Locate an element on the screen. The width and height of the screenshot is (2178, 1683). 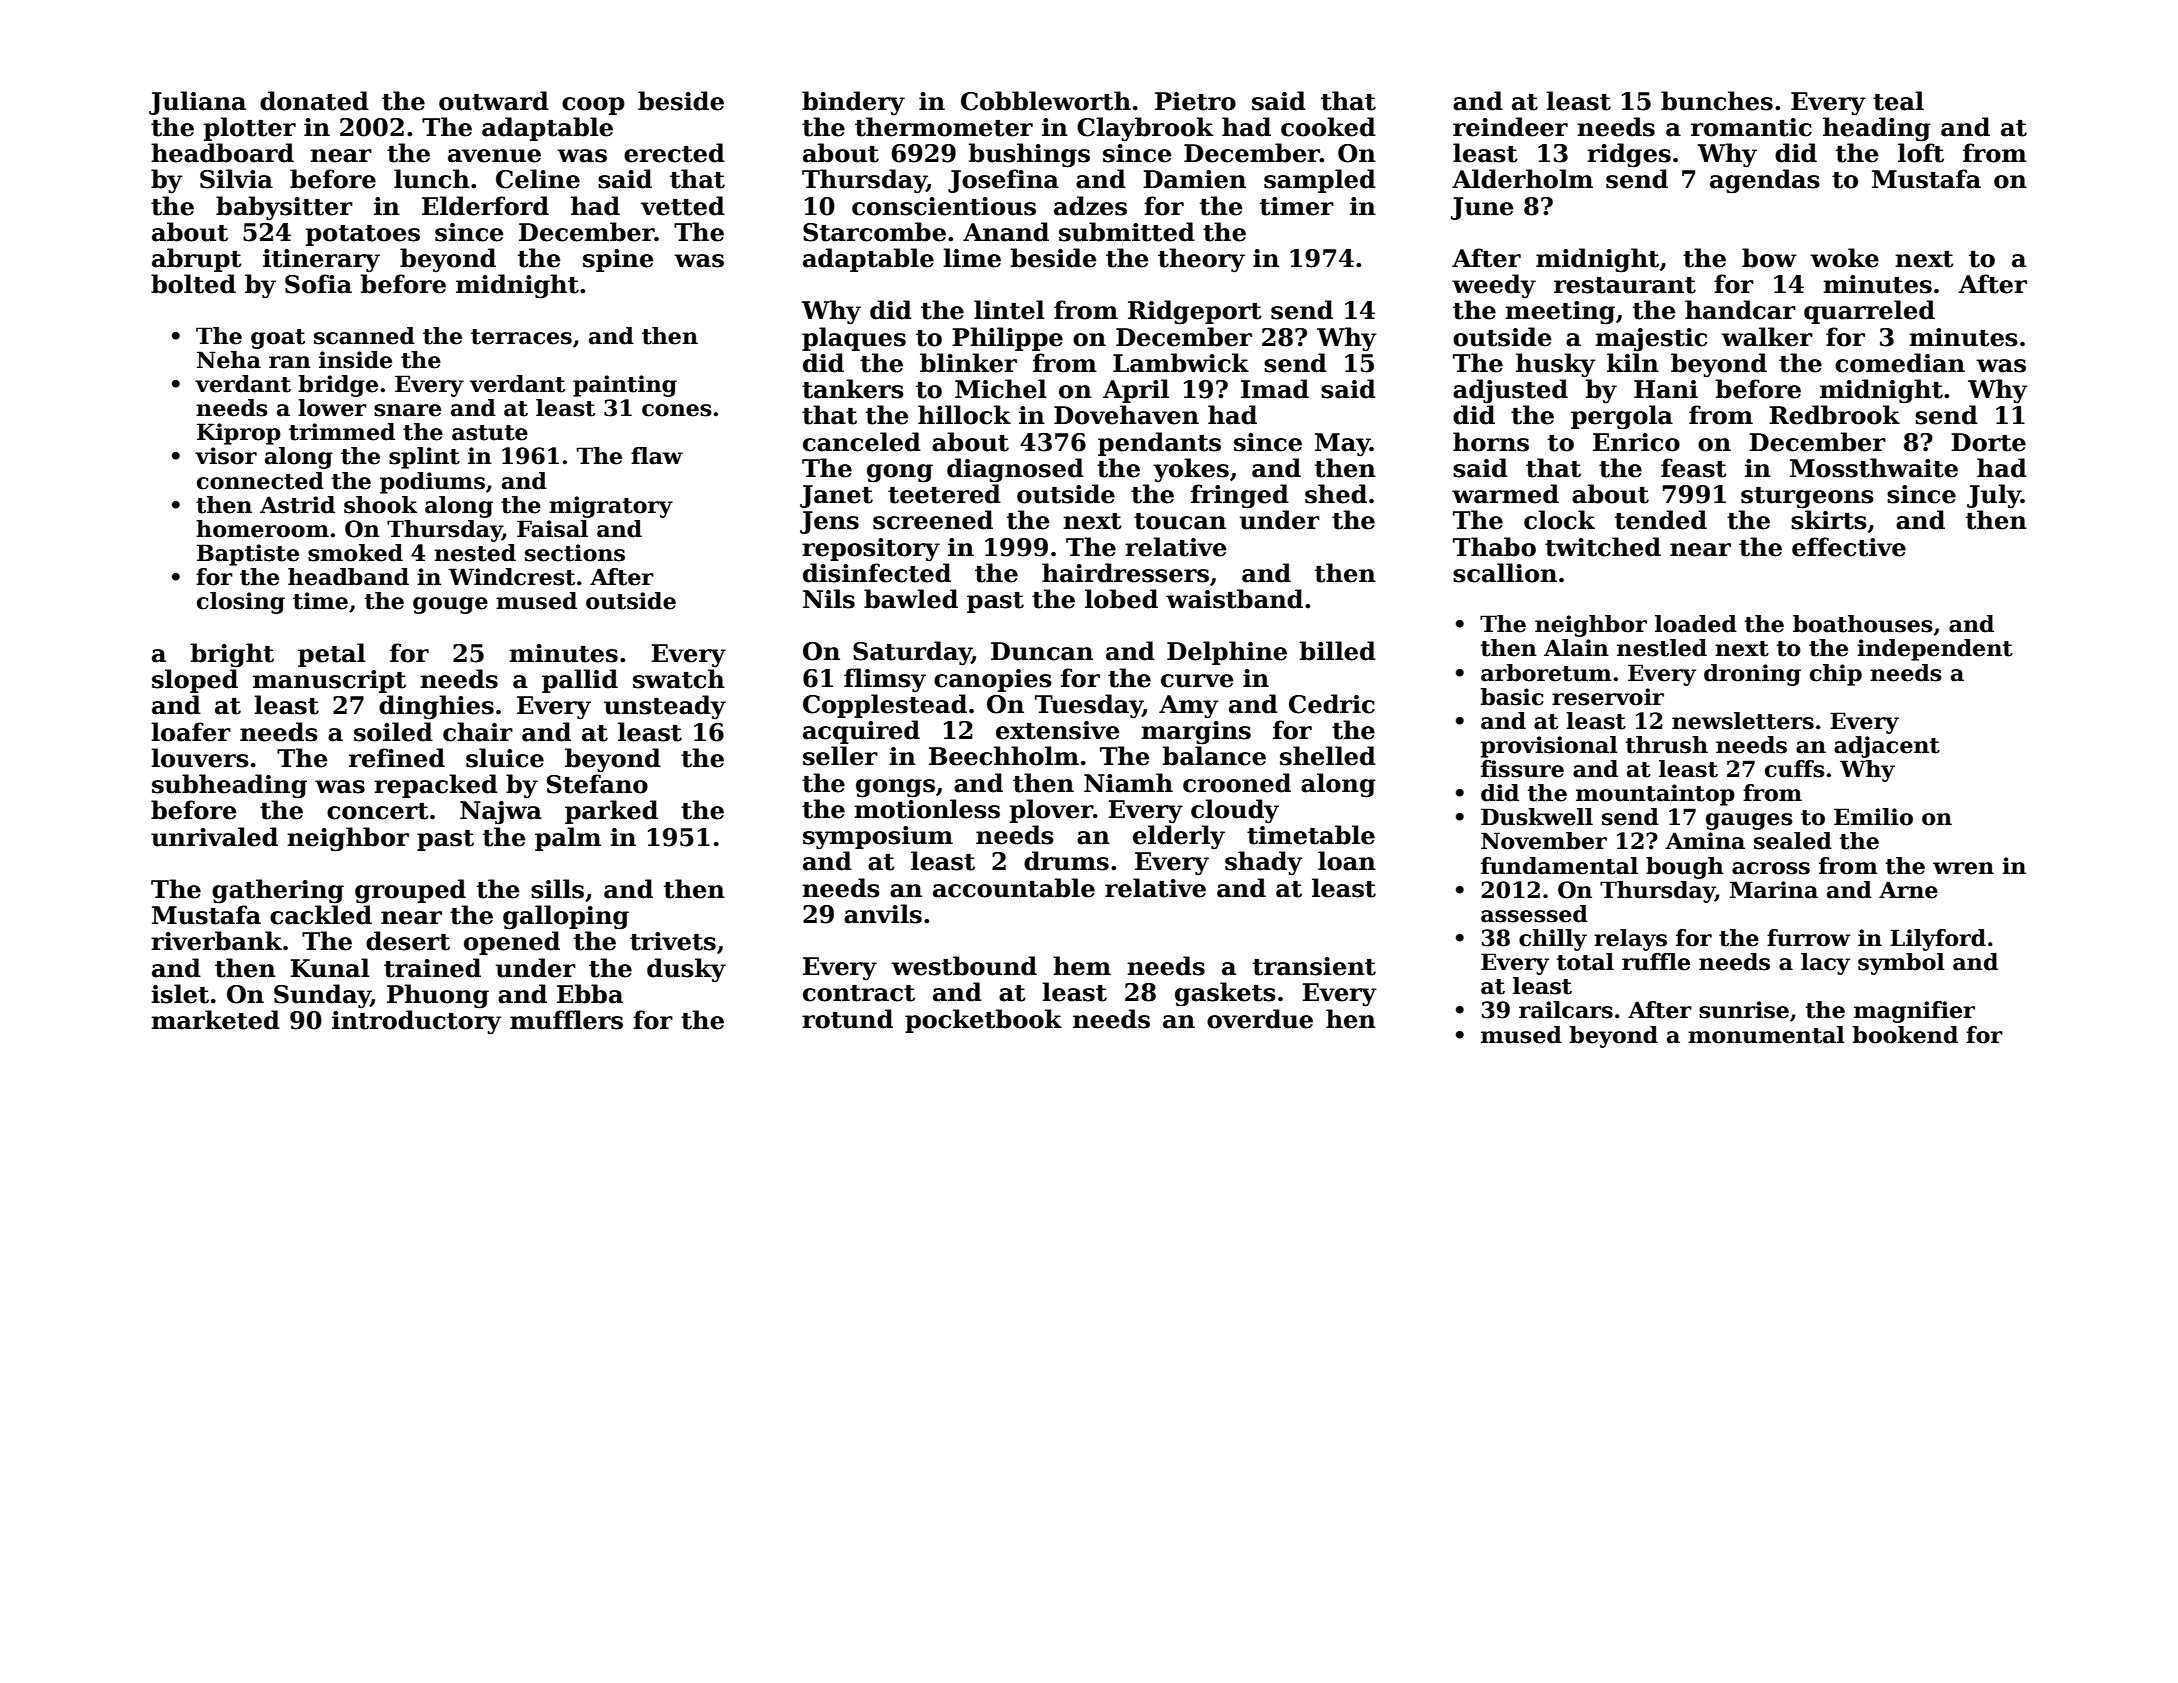
hem is located at coordinates (1082, 966).
